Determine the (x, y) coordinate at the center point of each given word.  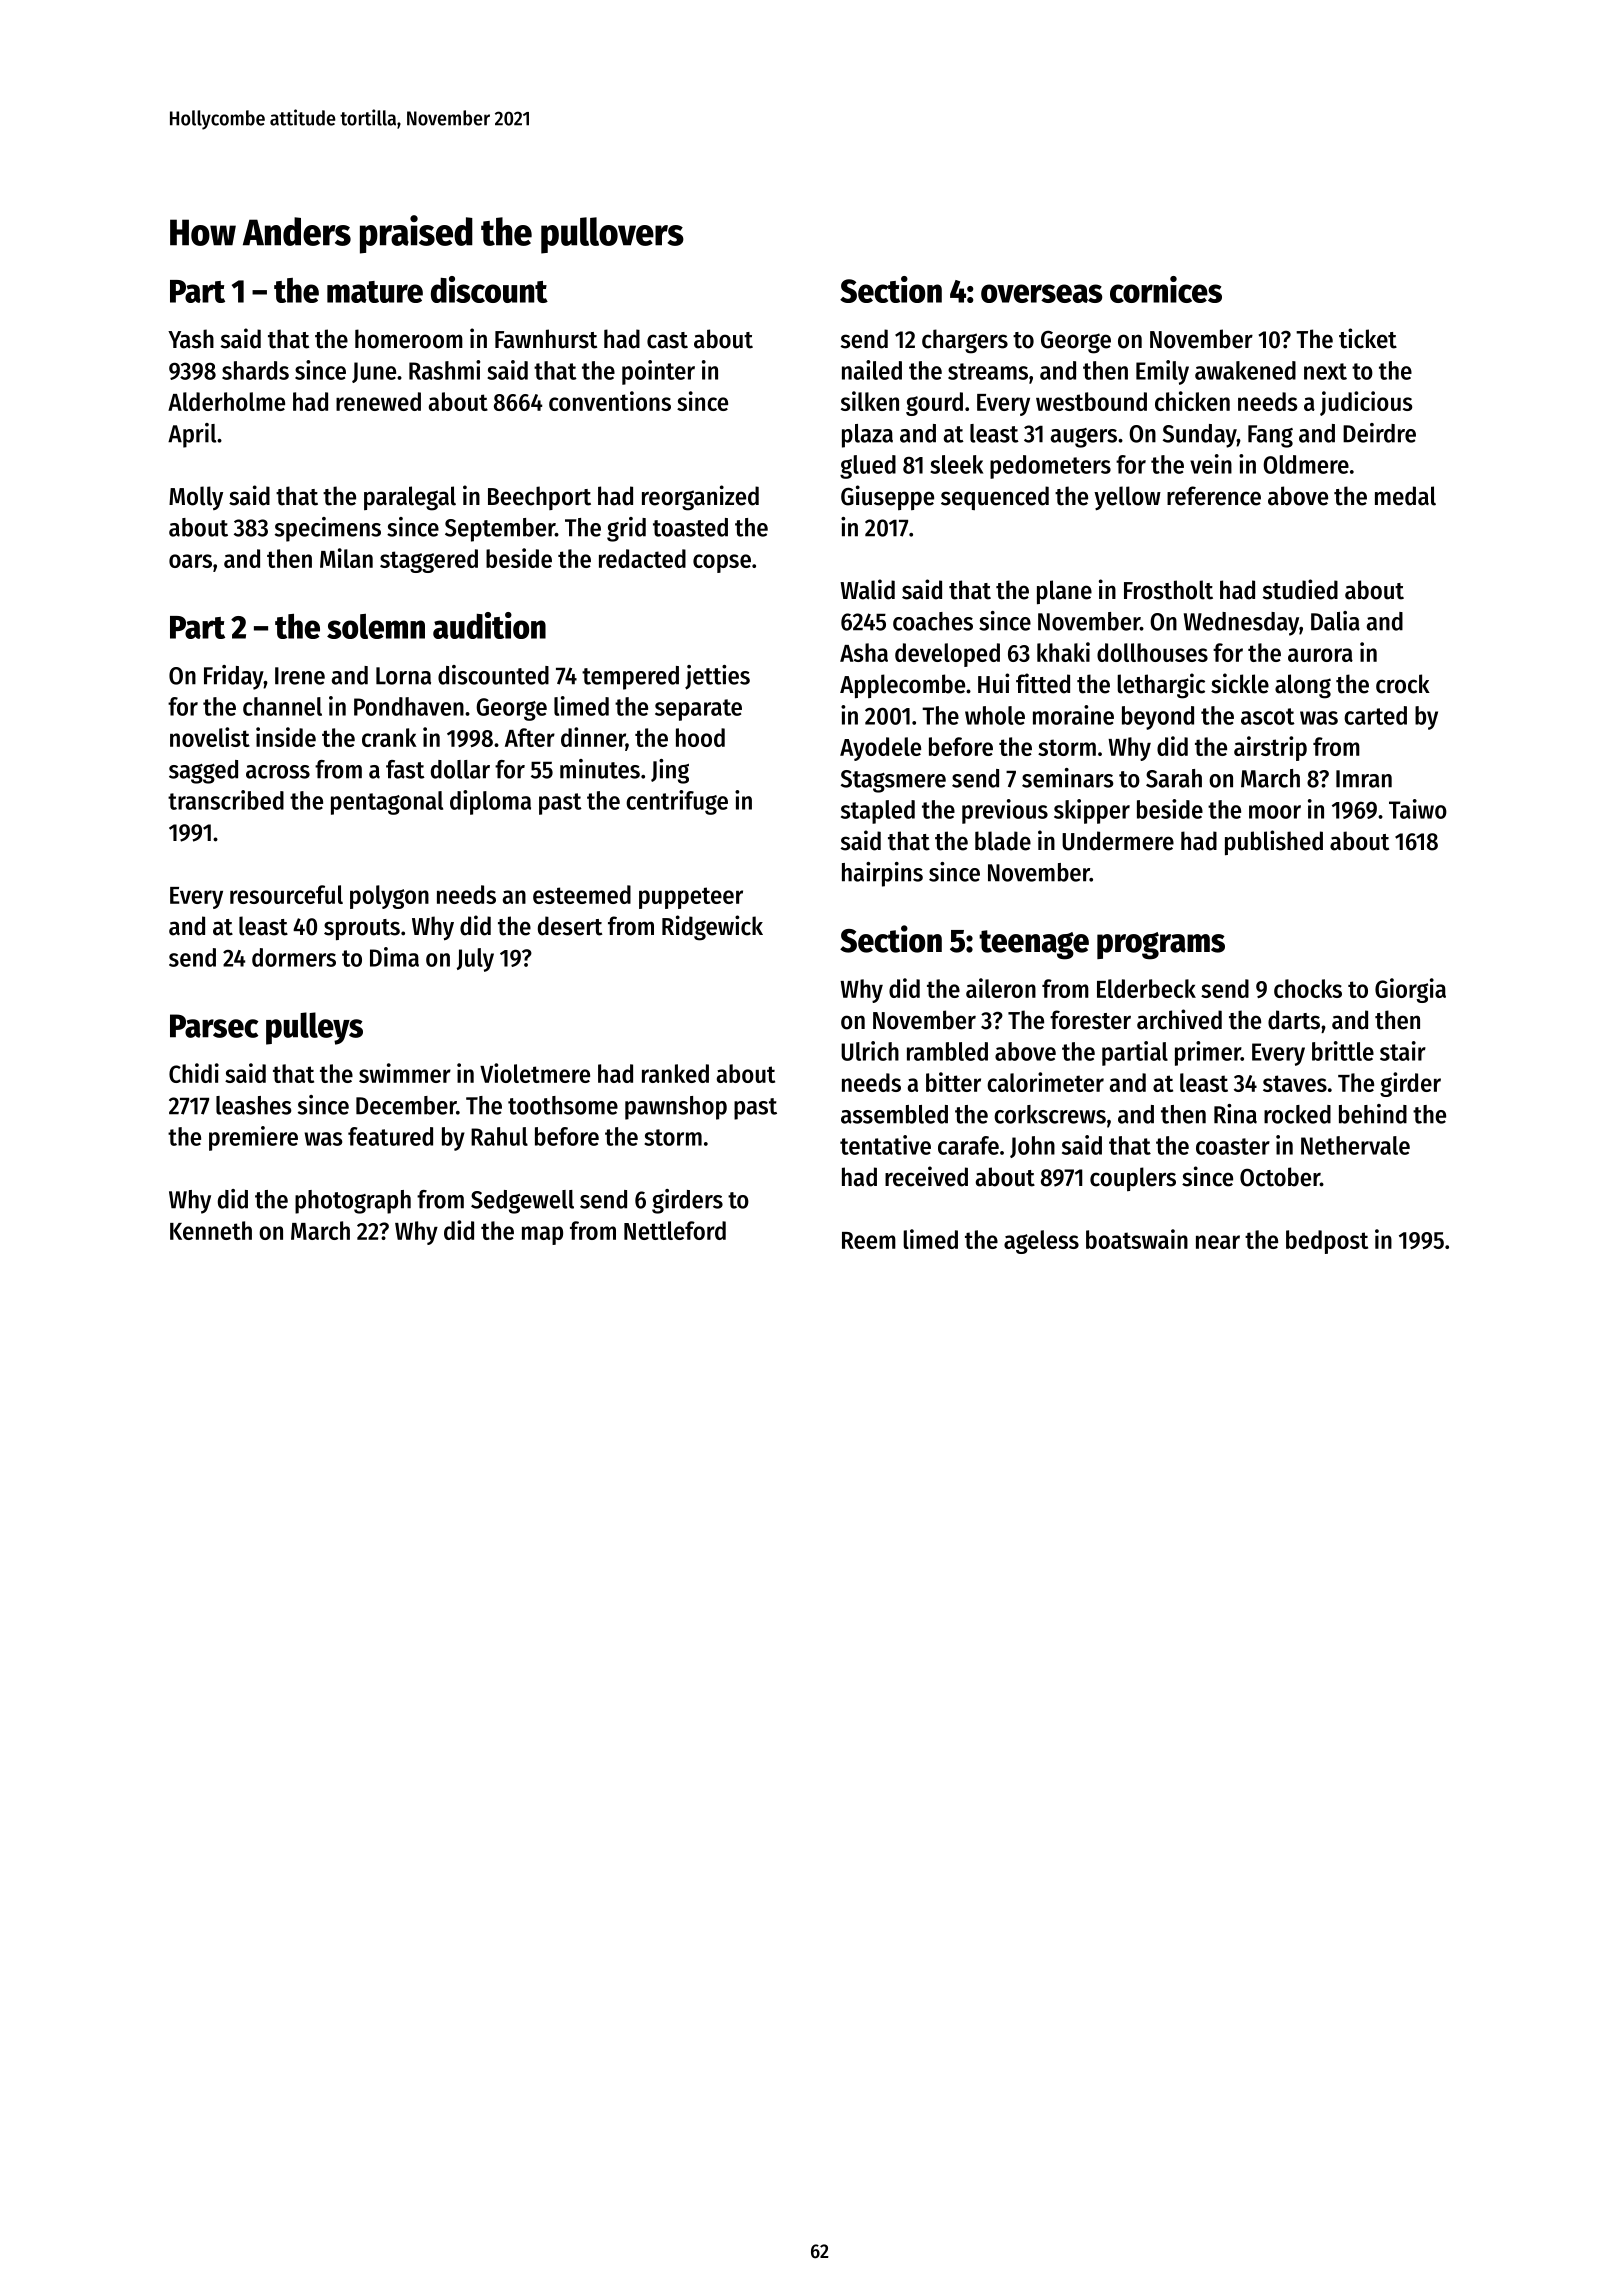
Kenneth (211, 1230)
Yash (191, 339)
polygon (389, 897)
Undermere (1118, 841)
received (926, 1176)
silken (870, 401)
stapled (878, 812)
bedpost (1327, 1242)
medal (1405, 496)
